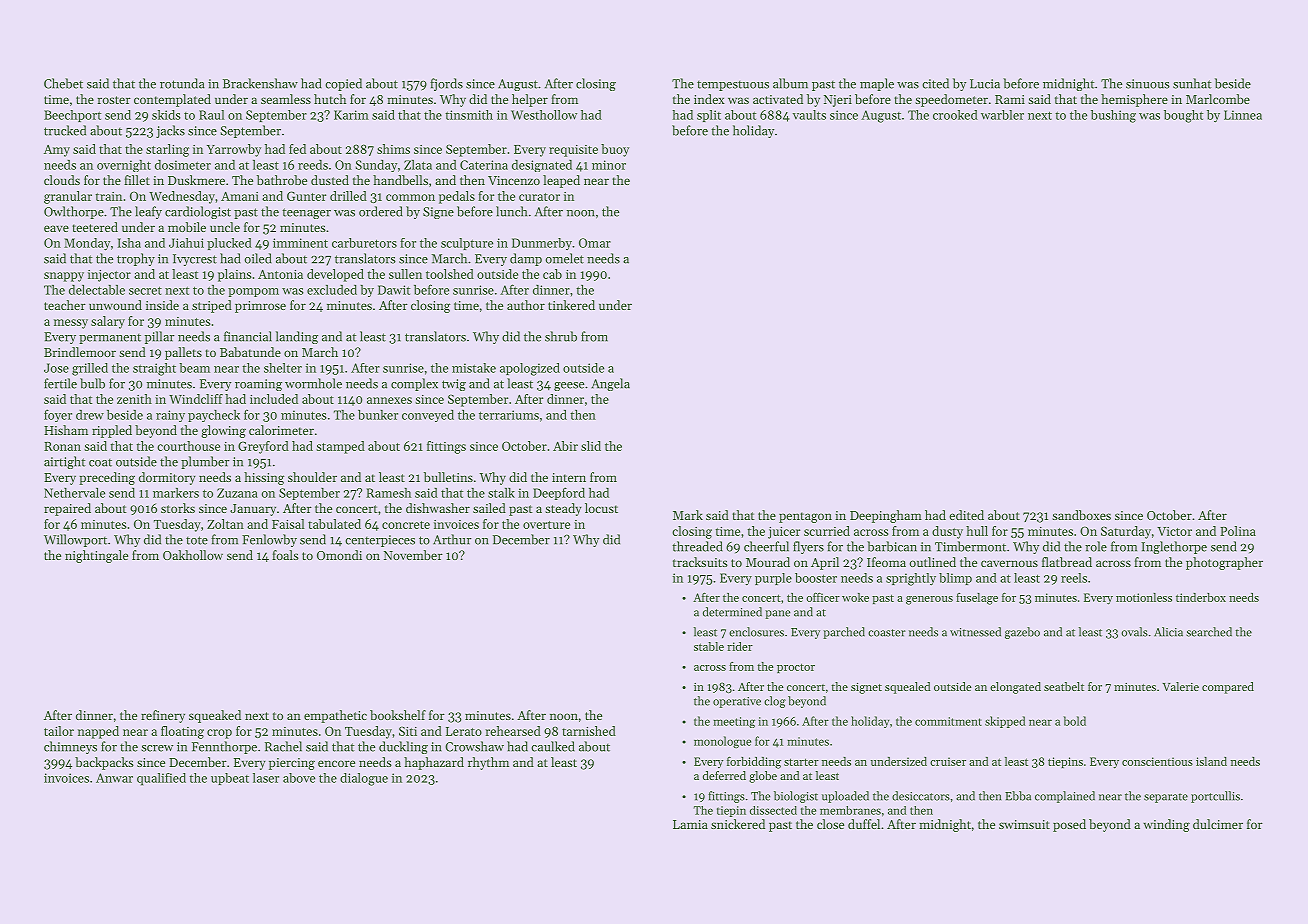  What do you see at coordinates (114, 778) in the screenshot?
I see `Anwar` at bounding box center [114, 778].
